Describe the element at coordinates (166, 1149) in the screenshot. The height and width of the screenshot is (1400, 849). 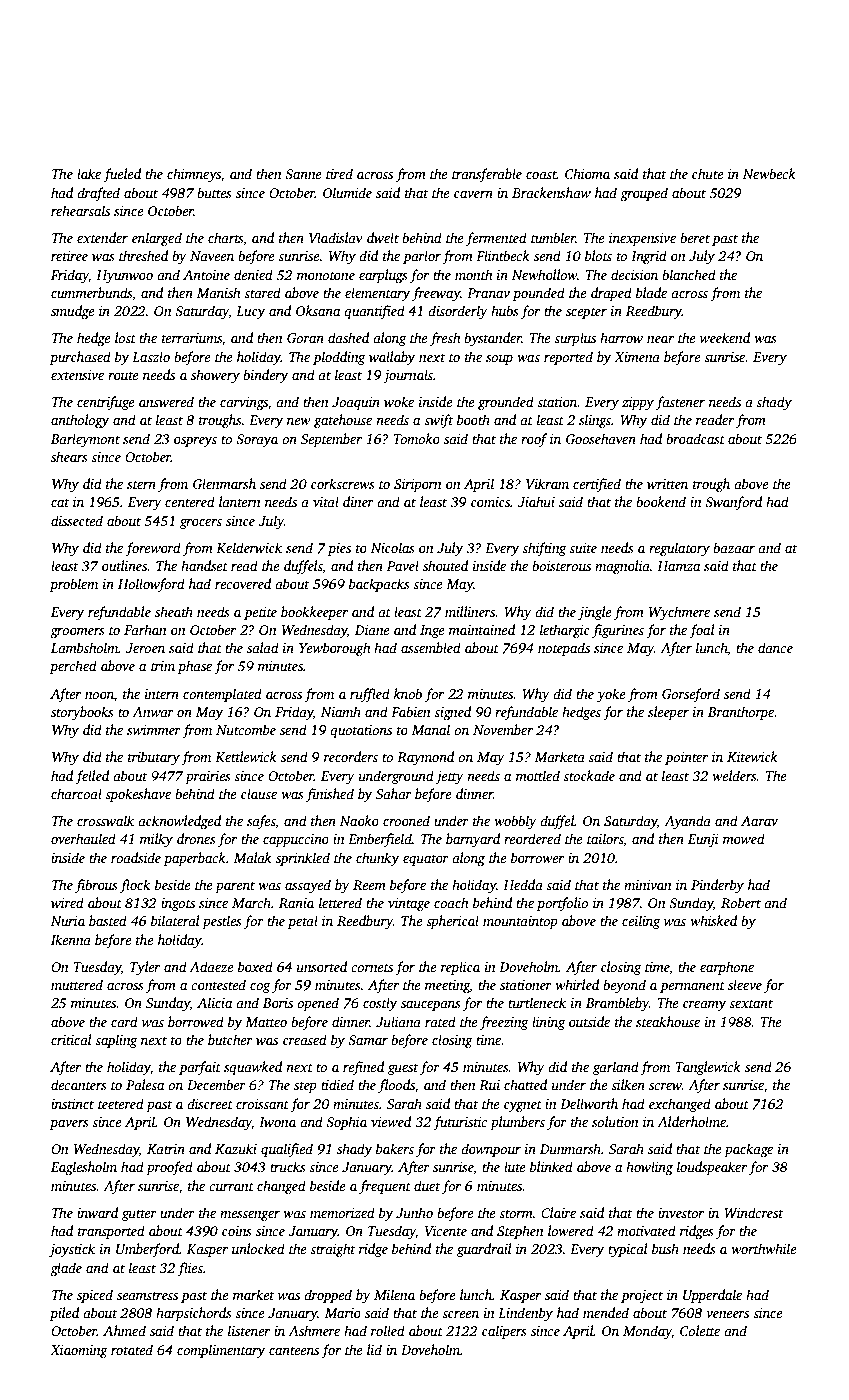
I see `Katrin` at that location.
